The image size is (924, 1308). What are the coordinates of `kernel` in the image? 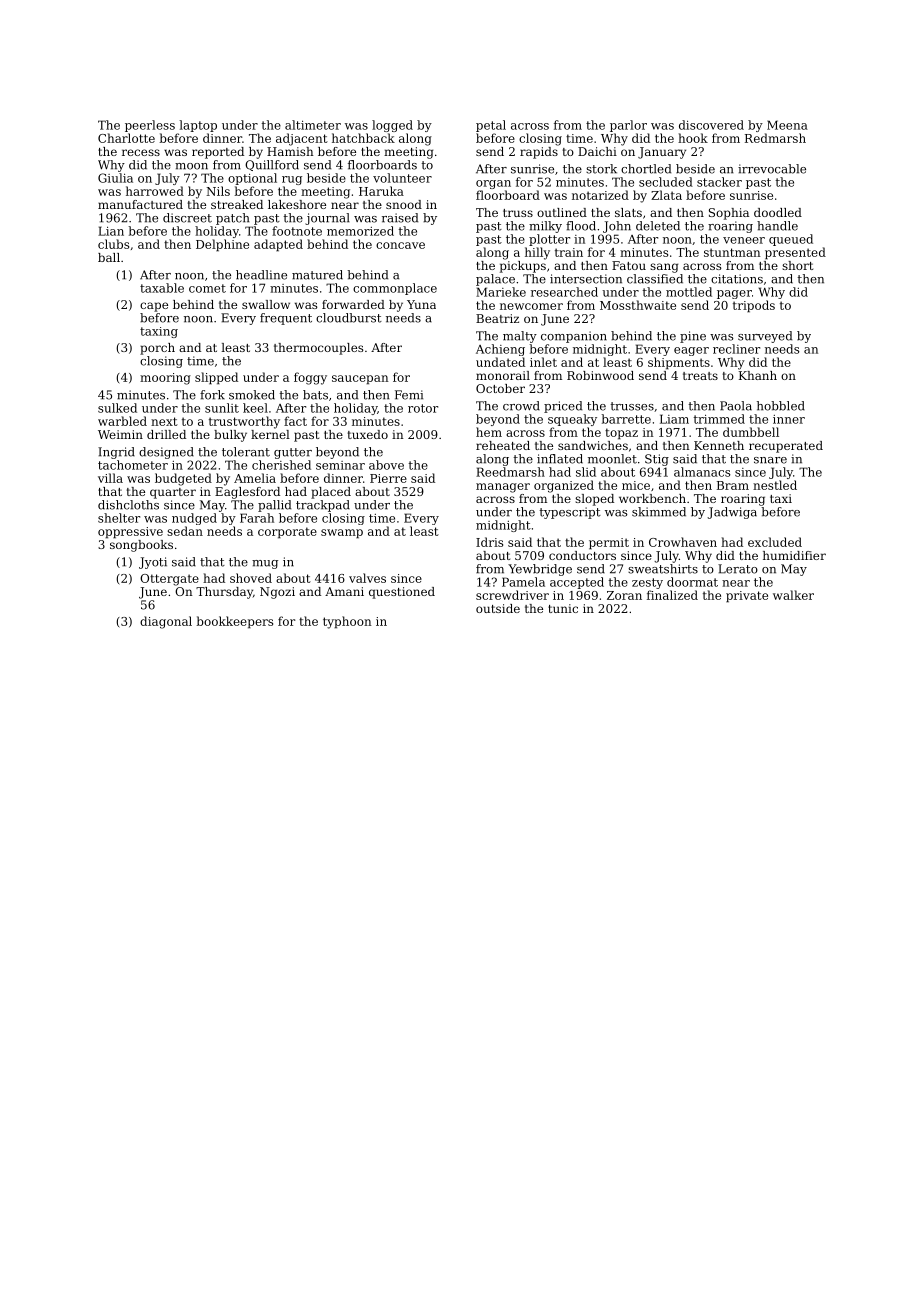 It's located at (270, 434).
